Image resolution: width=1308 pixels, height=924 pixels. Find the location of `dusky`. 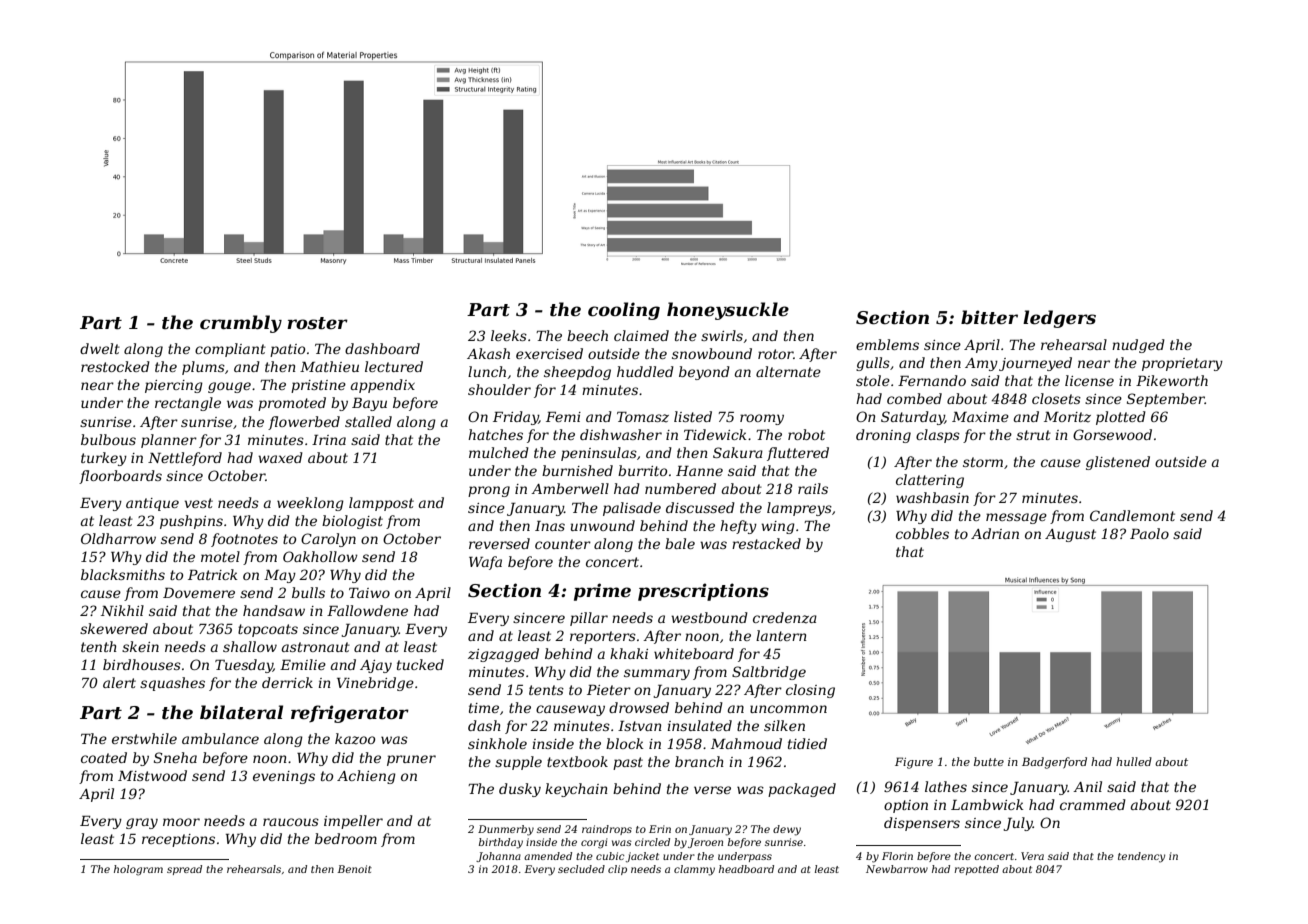

dusky is located at coordinates (520, 790).
